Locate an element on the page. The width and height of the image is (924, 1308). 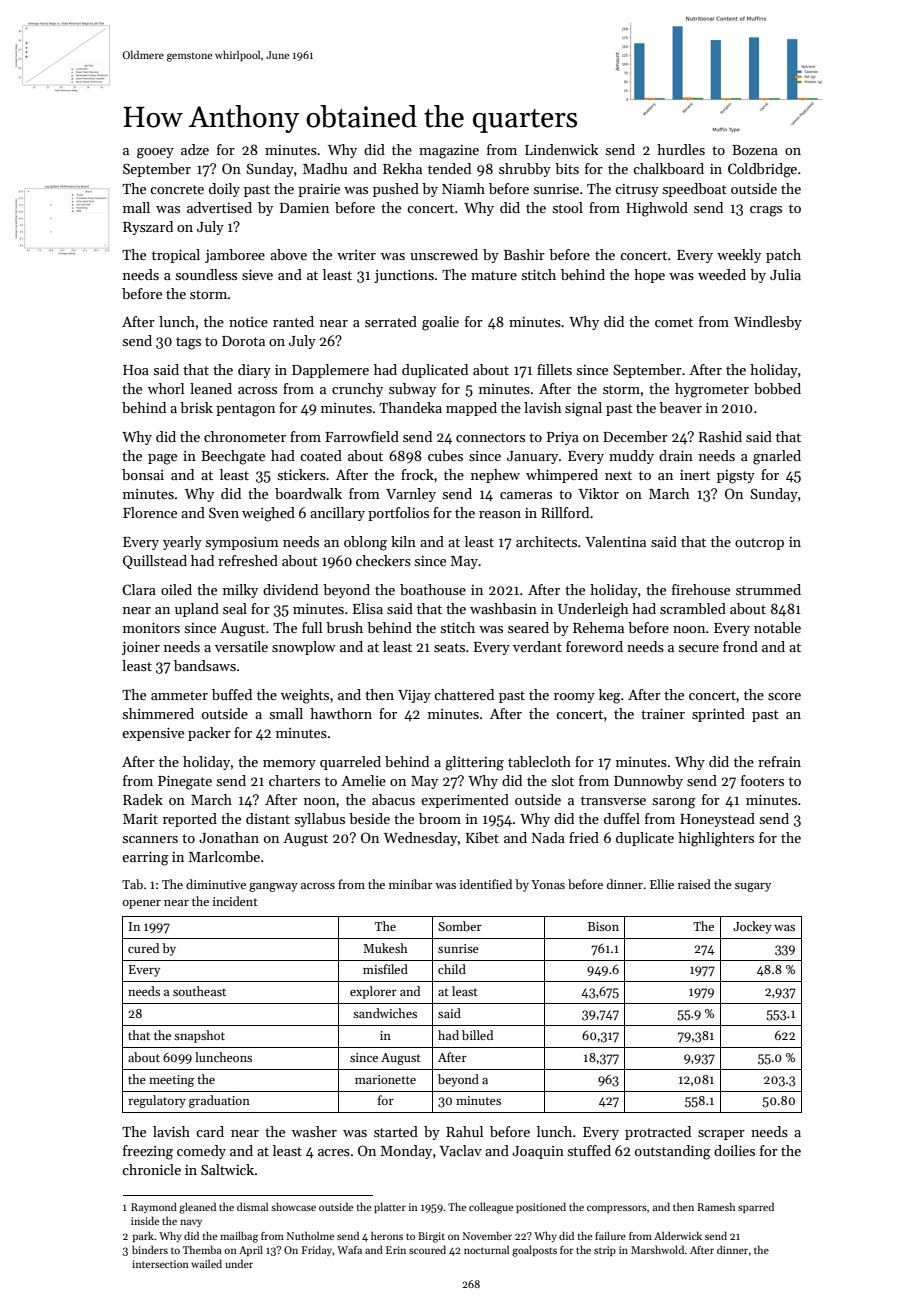
crags is located at coordinates (766, 211).
